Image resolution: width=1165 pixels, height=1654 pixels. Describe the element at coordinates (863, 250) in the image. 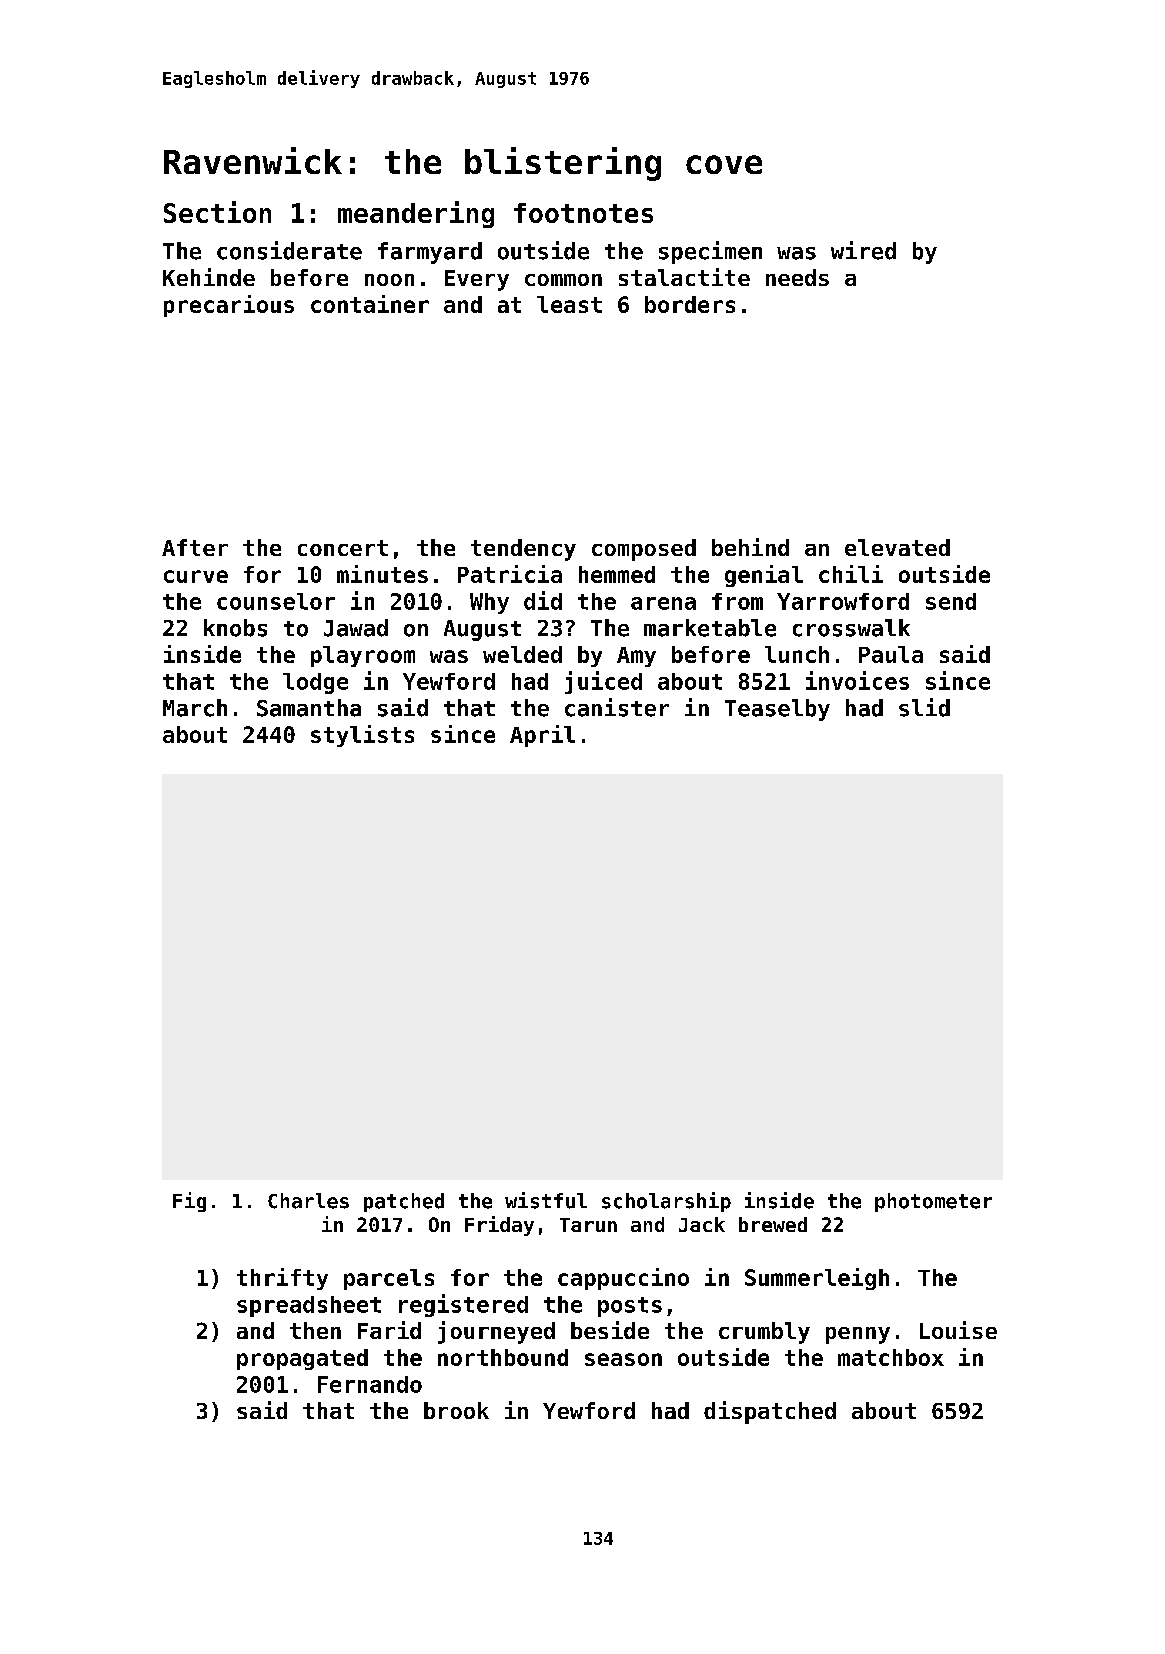

I see `wired` at that location.
